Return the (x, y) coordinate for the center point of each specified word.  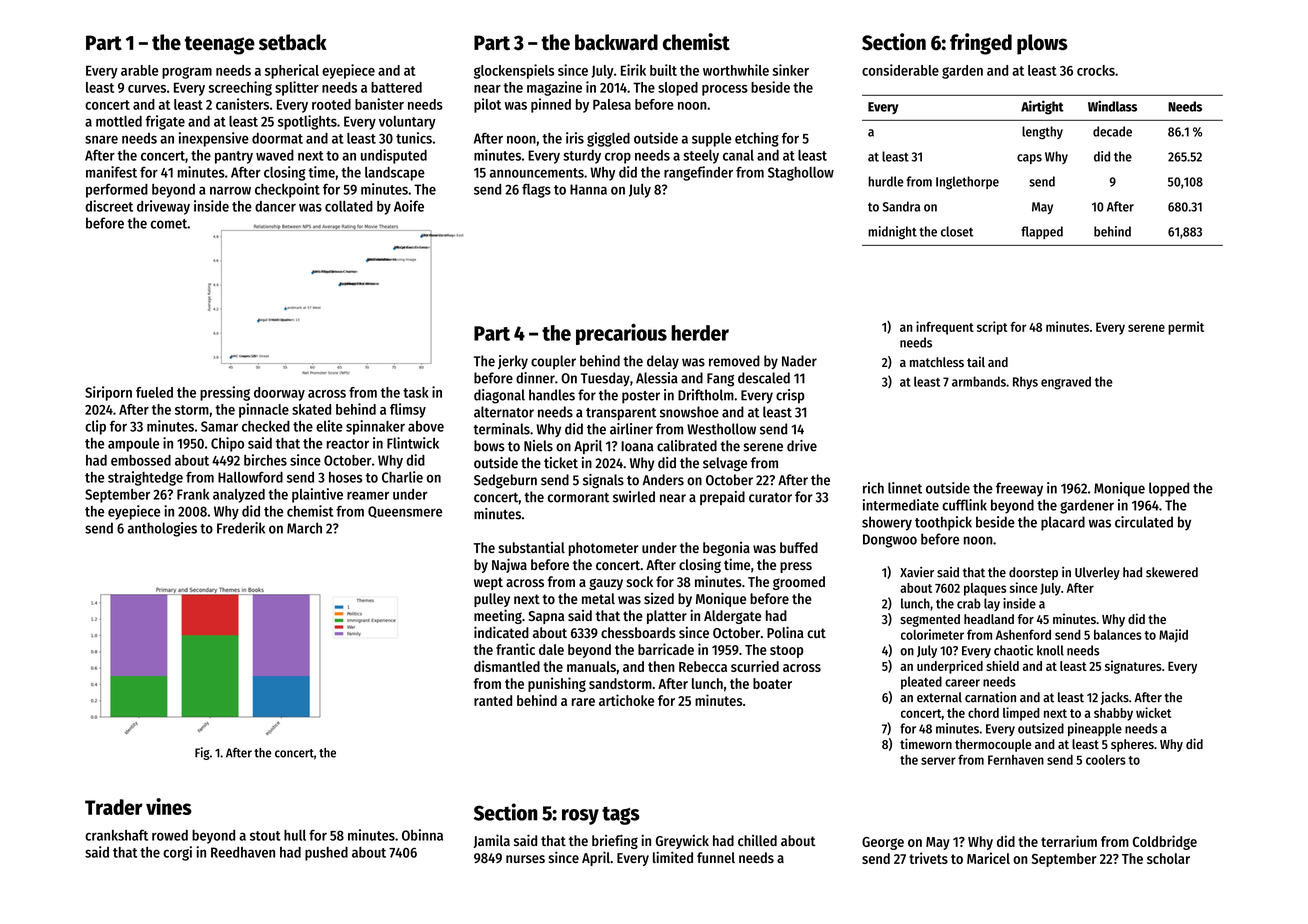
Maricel (988, 858)
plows (1042, 44)
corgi (177, 853)
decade (1112, 131)
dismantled (507, 666)
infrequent (945, 328)
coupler (553, 362)
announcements (537, 173)
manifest (111, 172)
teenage (220, 45)
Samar (219, 426)
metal (598, 598)
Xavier (917, 572)
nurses (525, 859)
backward (616, 42)
